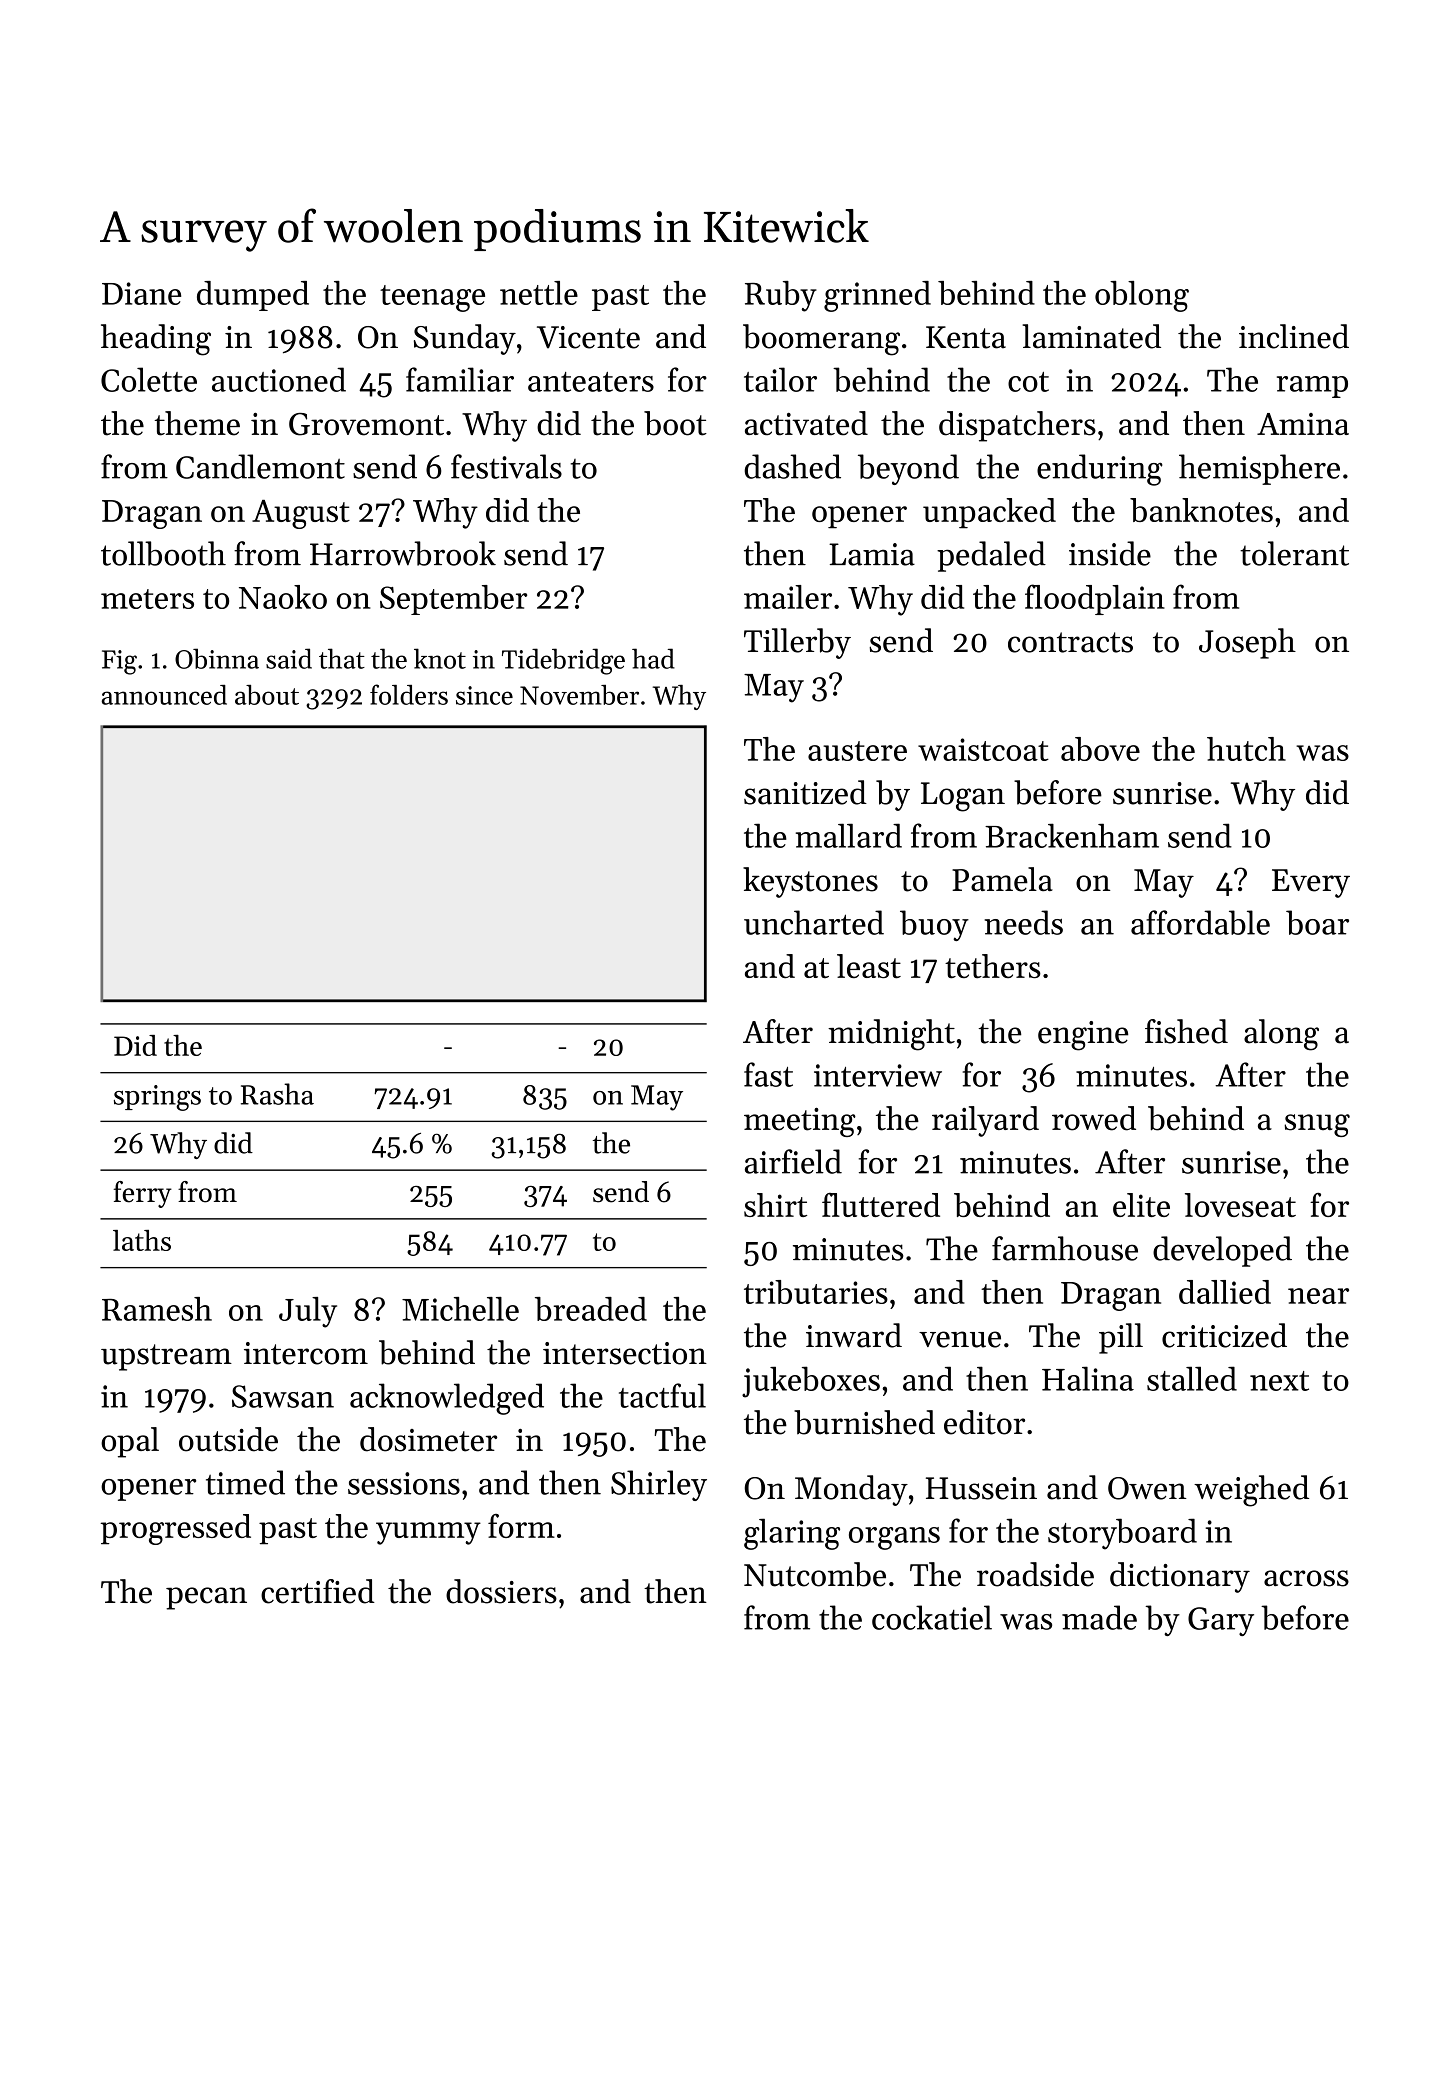 The height and width of the page is (2100, 1450). What do you see at coordinates (815, 1574) in the page?
I see `Nutcombe` at bounding box center [815, 1574].
